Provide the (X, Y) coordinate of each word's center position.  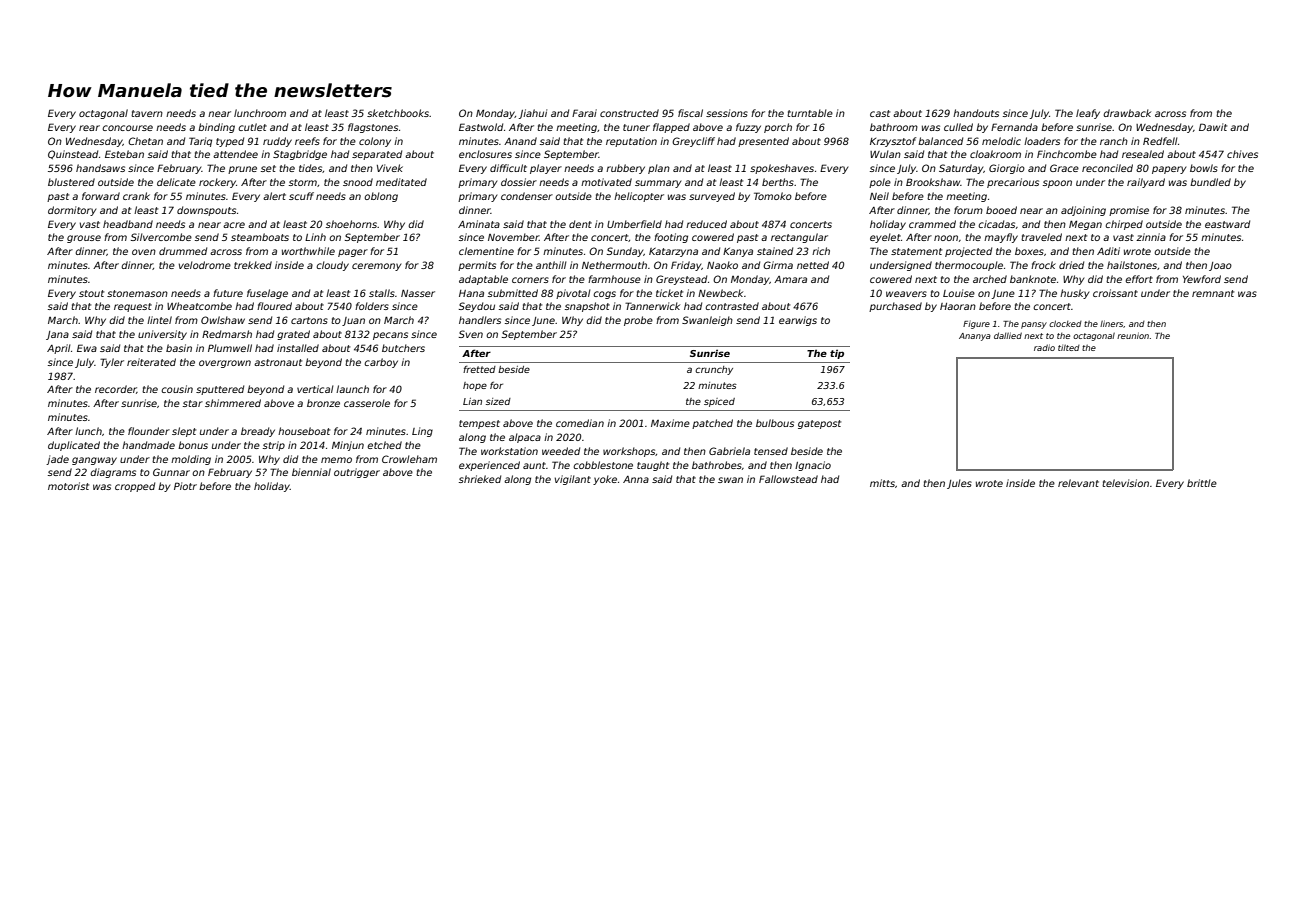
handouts (976, 113)
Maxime (670, 423)
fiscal (690, 113)
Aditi (1108, 251)
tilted (1069, 348)
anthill (551, 265)
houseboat (304, 431)
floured (274, 306)
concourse (127, 128)
